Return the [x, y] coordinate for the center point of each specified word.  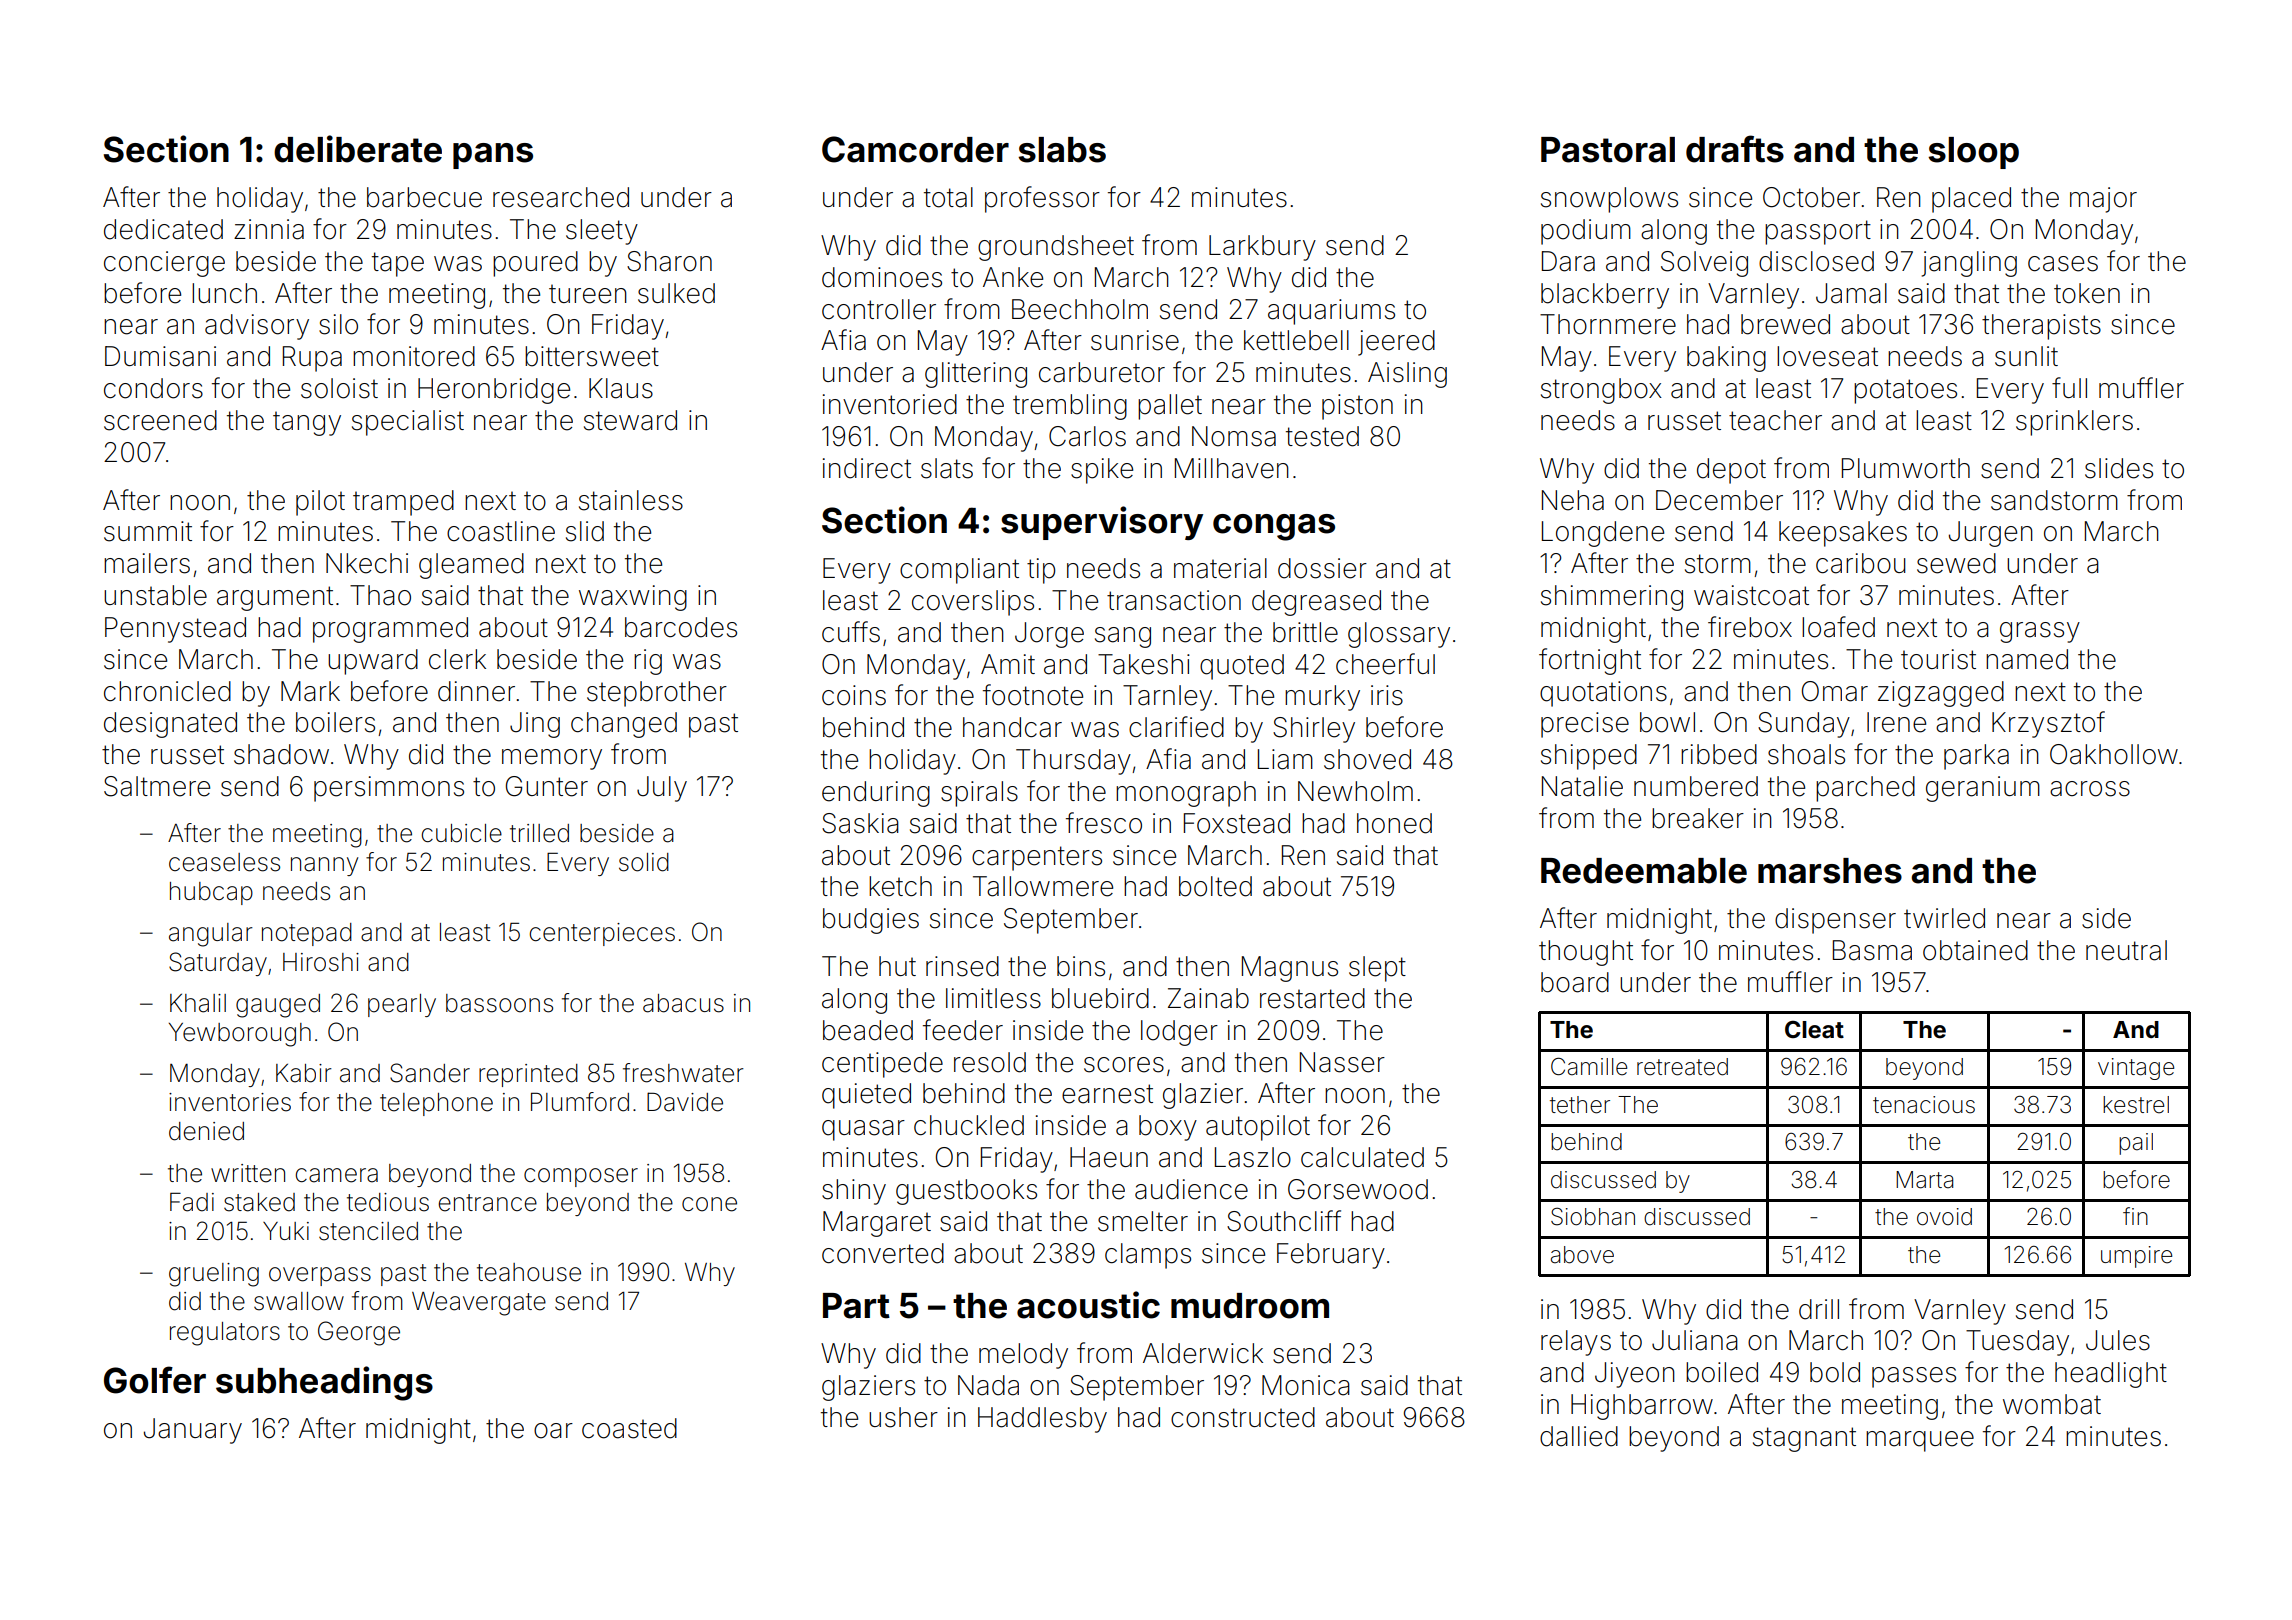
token [2087, 293]
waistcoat [1751, 595]
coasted [629, 1428]
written [248, 1173]
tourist [1938, 659]
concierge [164, 264]
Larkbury [1262, 248]
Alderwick [1203, 1353]
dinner [476, 691]
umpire [2136, 1257]
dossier [1322, 568]
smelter [1143, 1221]
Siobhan [1593, 1216]
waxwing [633, 598]
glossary [1399, 635]
